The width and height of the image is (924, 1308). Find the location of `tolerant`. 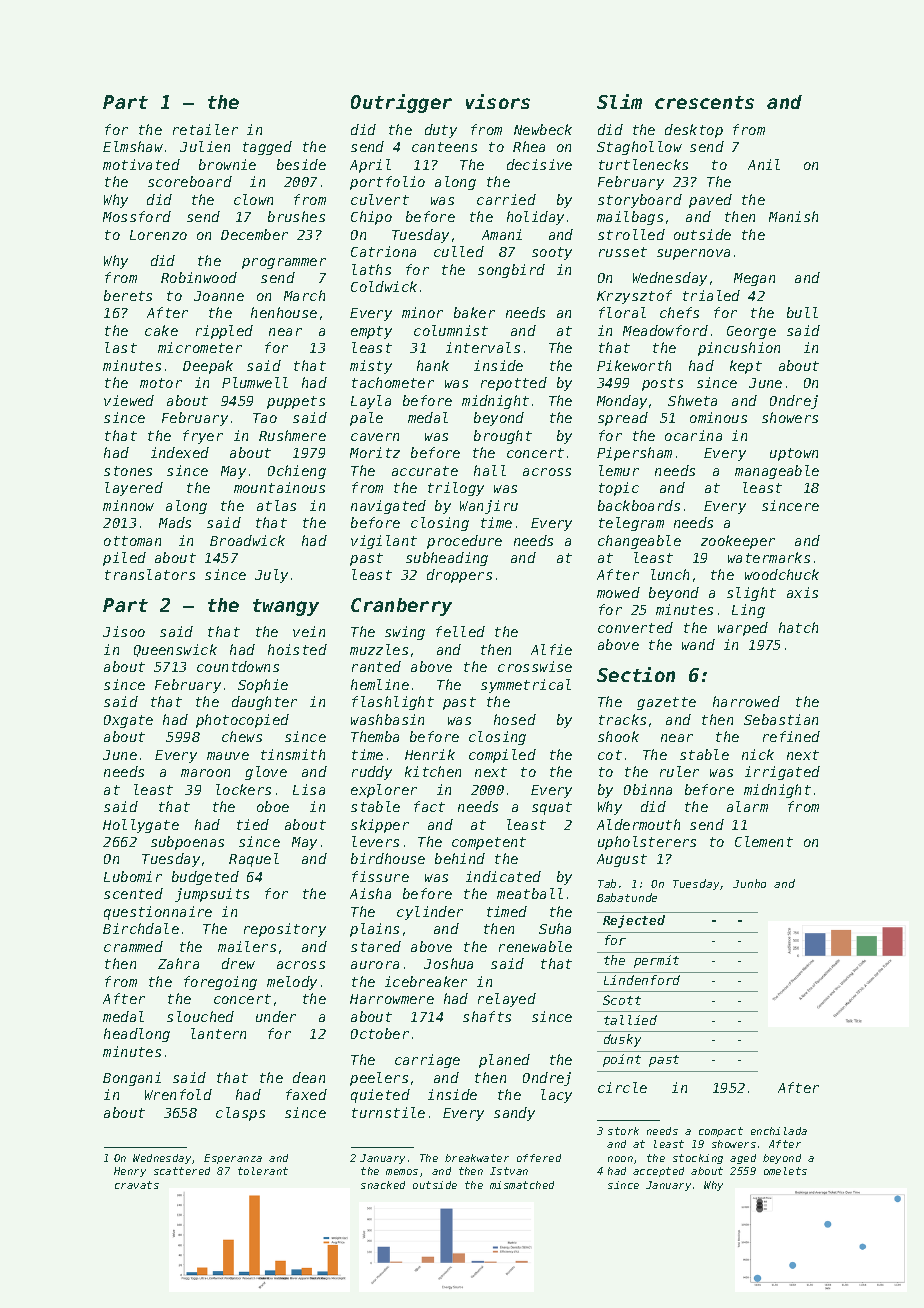

tolerant is located at coordinates (263, 1171).
